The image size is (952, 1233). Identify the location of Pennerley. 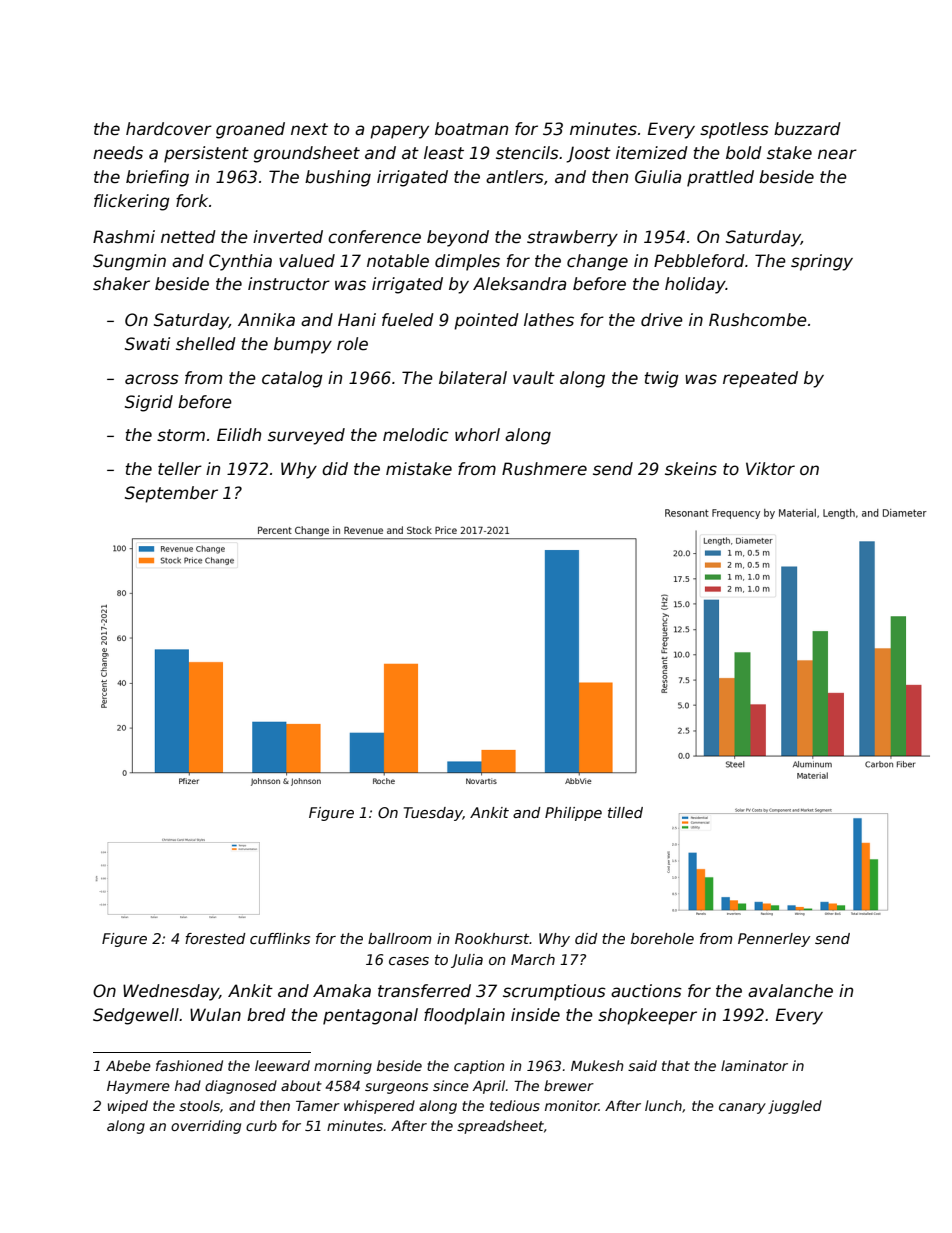
(774, 940).
